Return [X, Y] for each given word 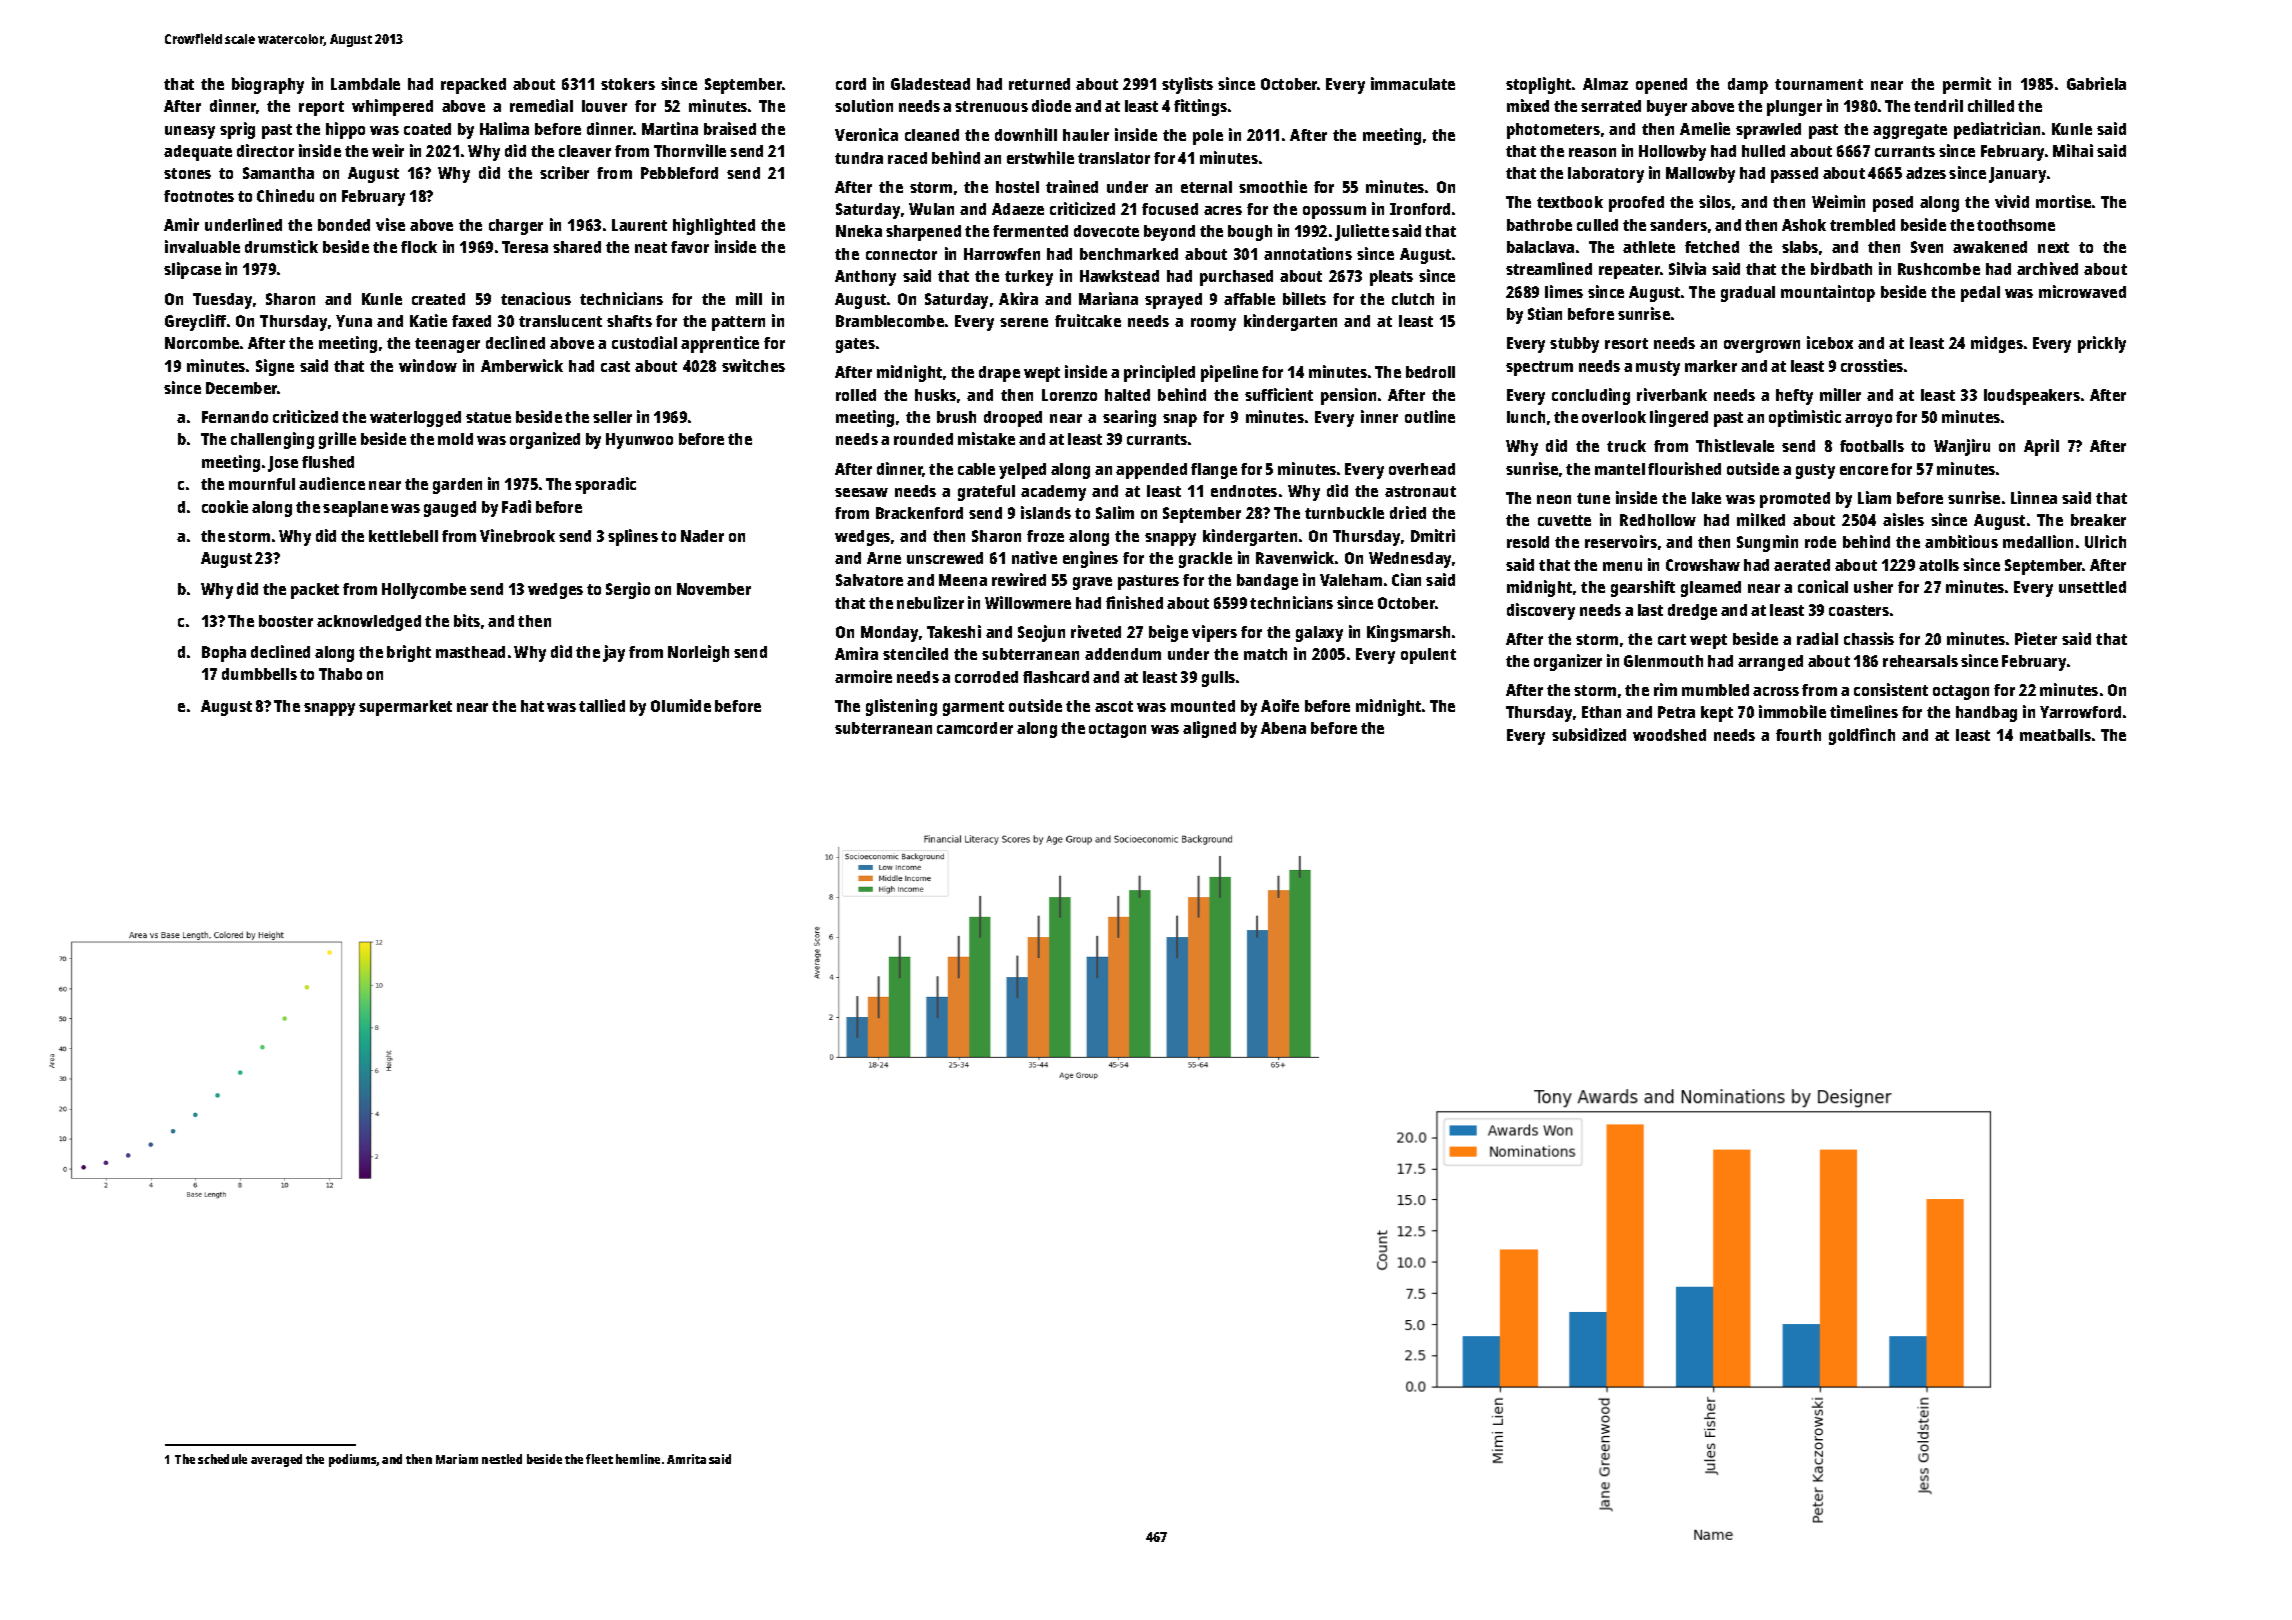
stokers [628, 84]
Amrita [686, 1459]
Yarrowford [2080, 712]
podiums [353, 1460]
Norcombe [202, 343]
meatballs [2055, 735]
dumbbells [259, 674]
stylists [1187, 85]
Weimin [1838, 201]
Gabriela [2096, 83]
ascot [1114, 706]
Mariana [1108, 298]
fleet [599, 1459]
